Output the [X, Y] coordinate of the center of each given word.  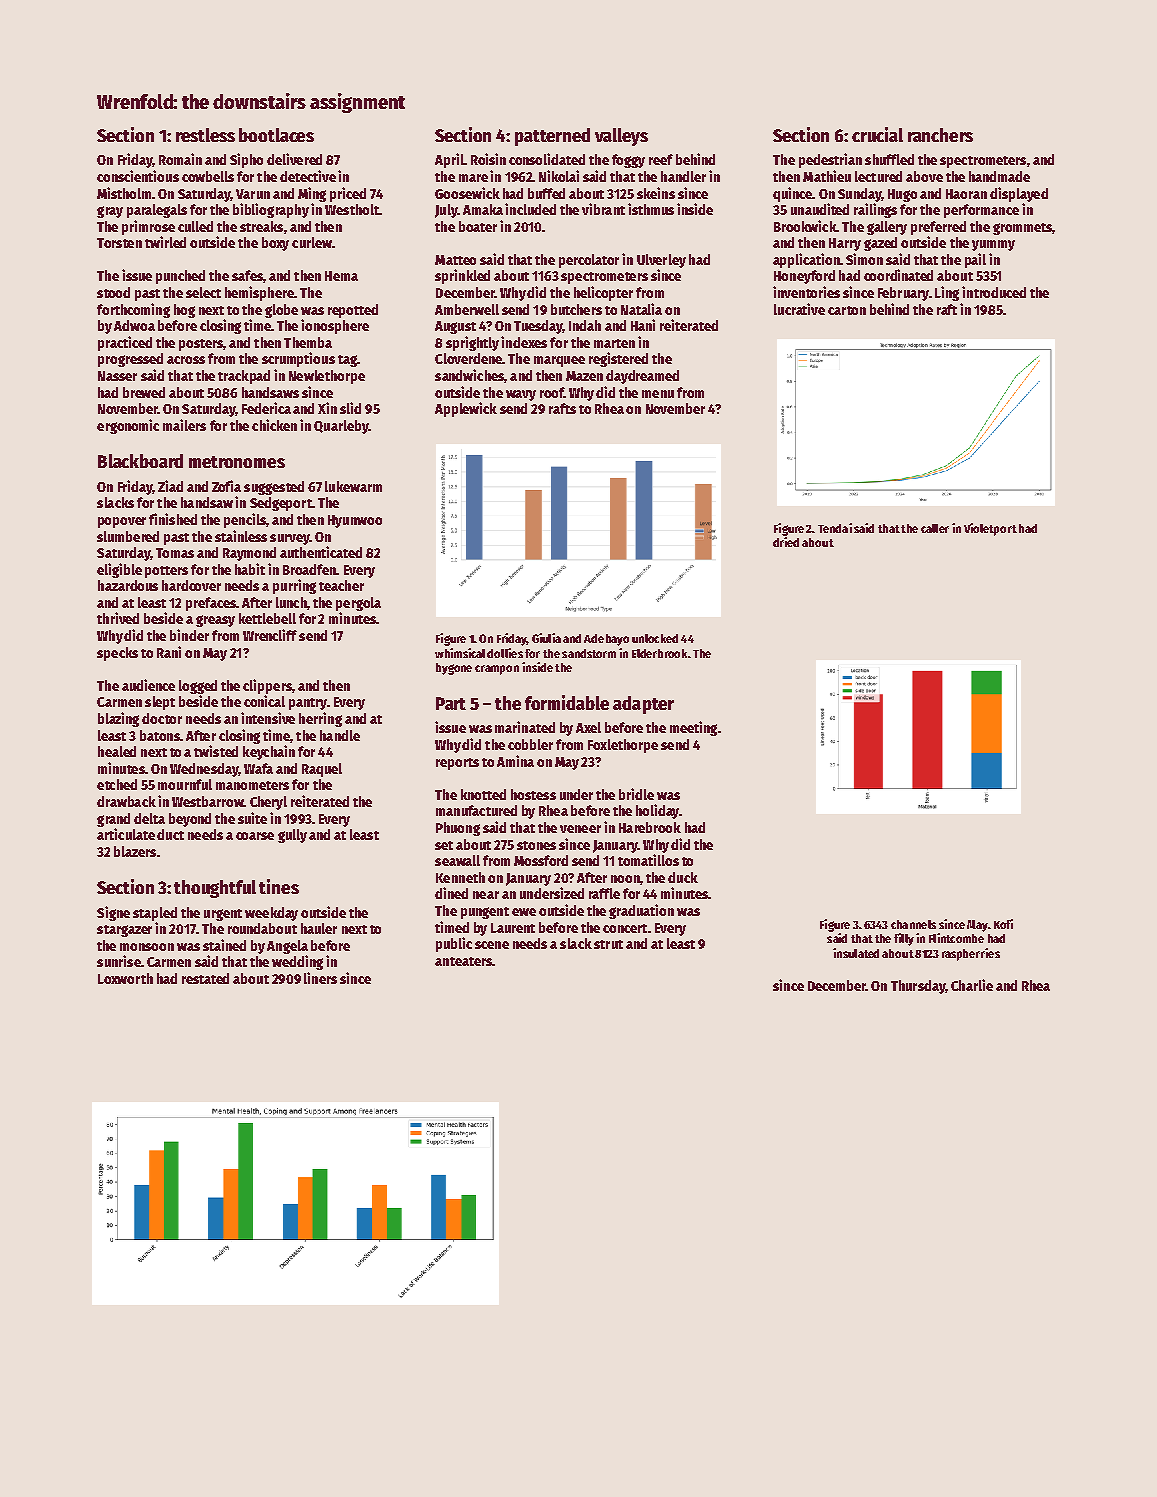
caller [935, 528]
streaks [261, 226]
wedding [297, 962]
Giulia [546, 638]
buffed [546, 193]
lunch [291, 602]
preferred [938, 228]
